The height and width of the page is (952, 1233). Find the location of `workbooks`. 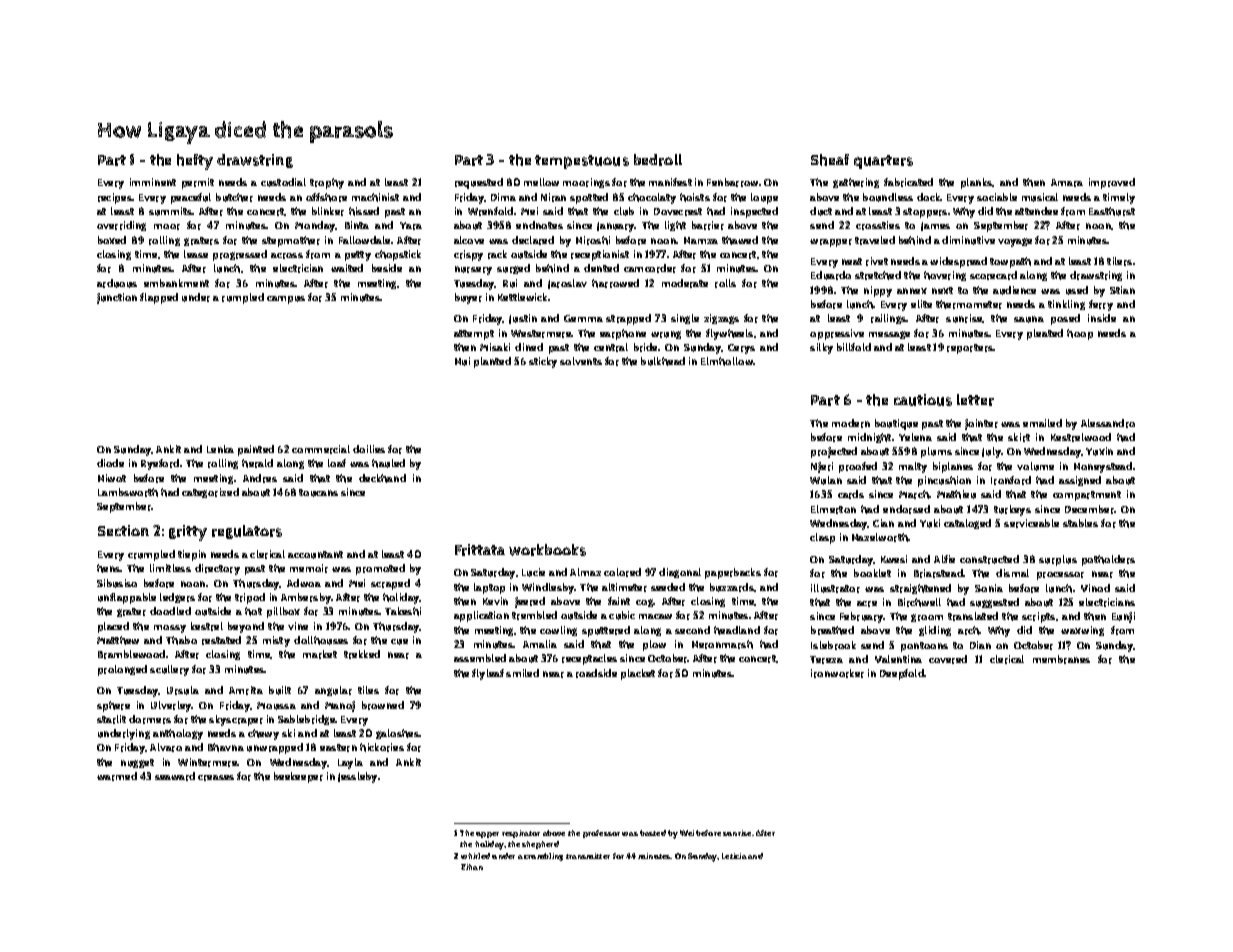

workbooks is located at coordinates (547, 550).
